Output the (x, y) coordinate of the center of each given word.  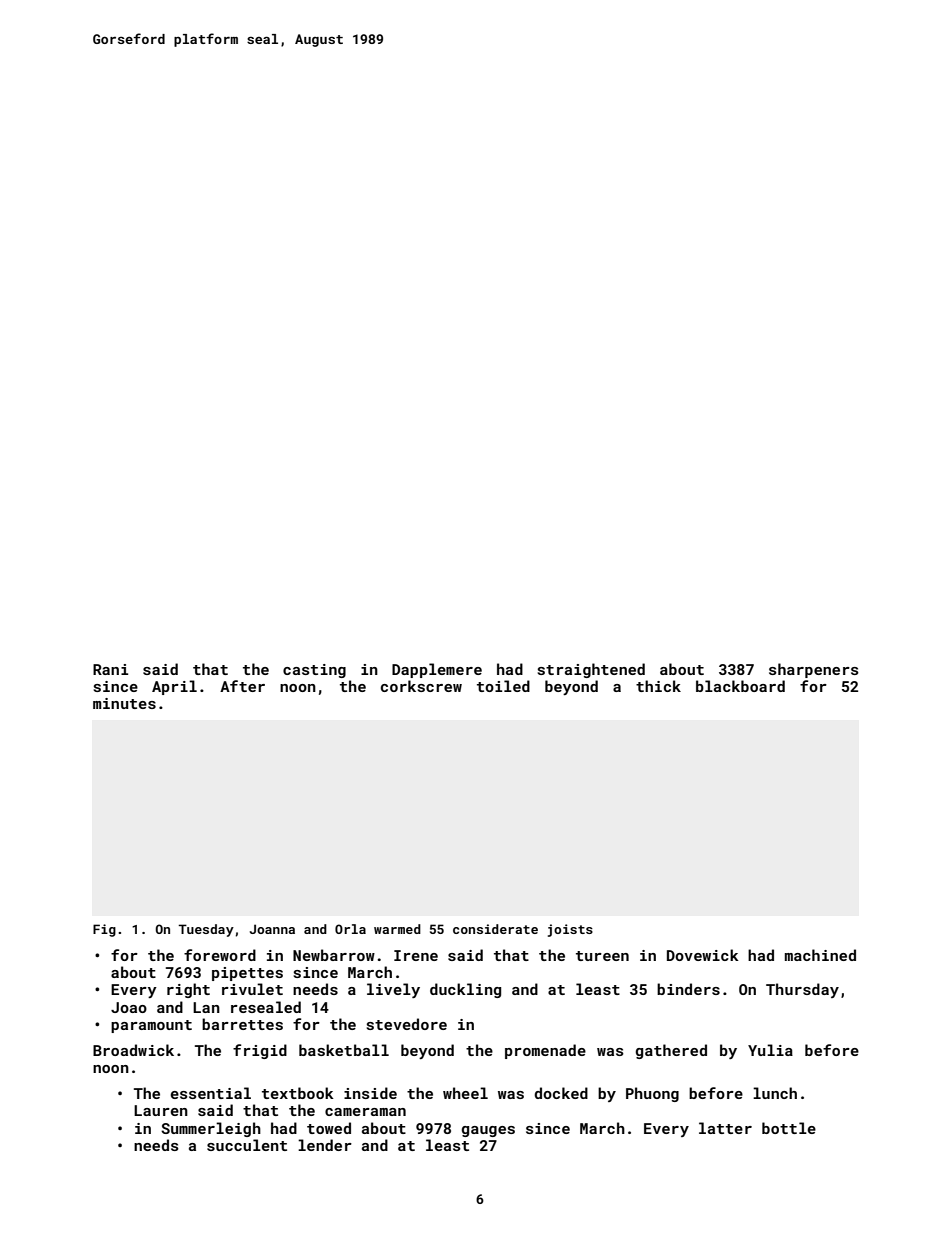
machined (820, 955)
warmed (397, 929)
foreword (220, 955)
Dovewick (703, 955)
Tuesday (206, 930)
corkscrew (421, 686)
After (242, 686)
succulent (247, 1145)
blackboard (740, 686)
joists (570, 930)
